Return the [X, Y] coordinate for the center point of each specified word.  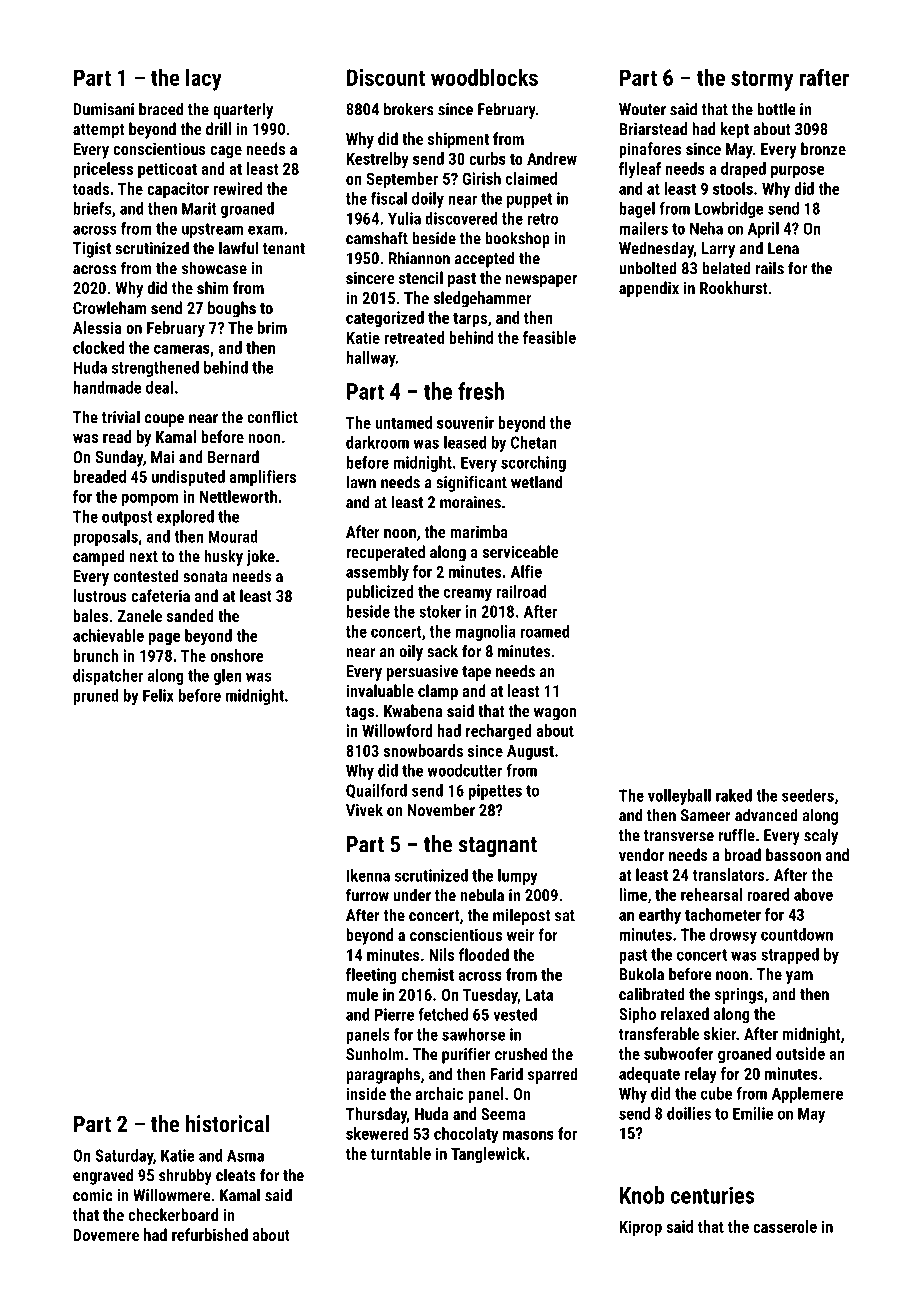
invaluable [380, 690]
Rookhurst [733, 287]
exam [265, 230]
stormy [762, 81]
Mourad [233, 536]
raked [734, 795]
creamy [468, 595]
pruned [96, 697]
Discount [386, 77]
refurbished [210, 1234]
